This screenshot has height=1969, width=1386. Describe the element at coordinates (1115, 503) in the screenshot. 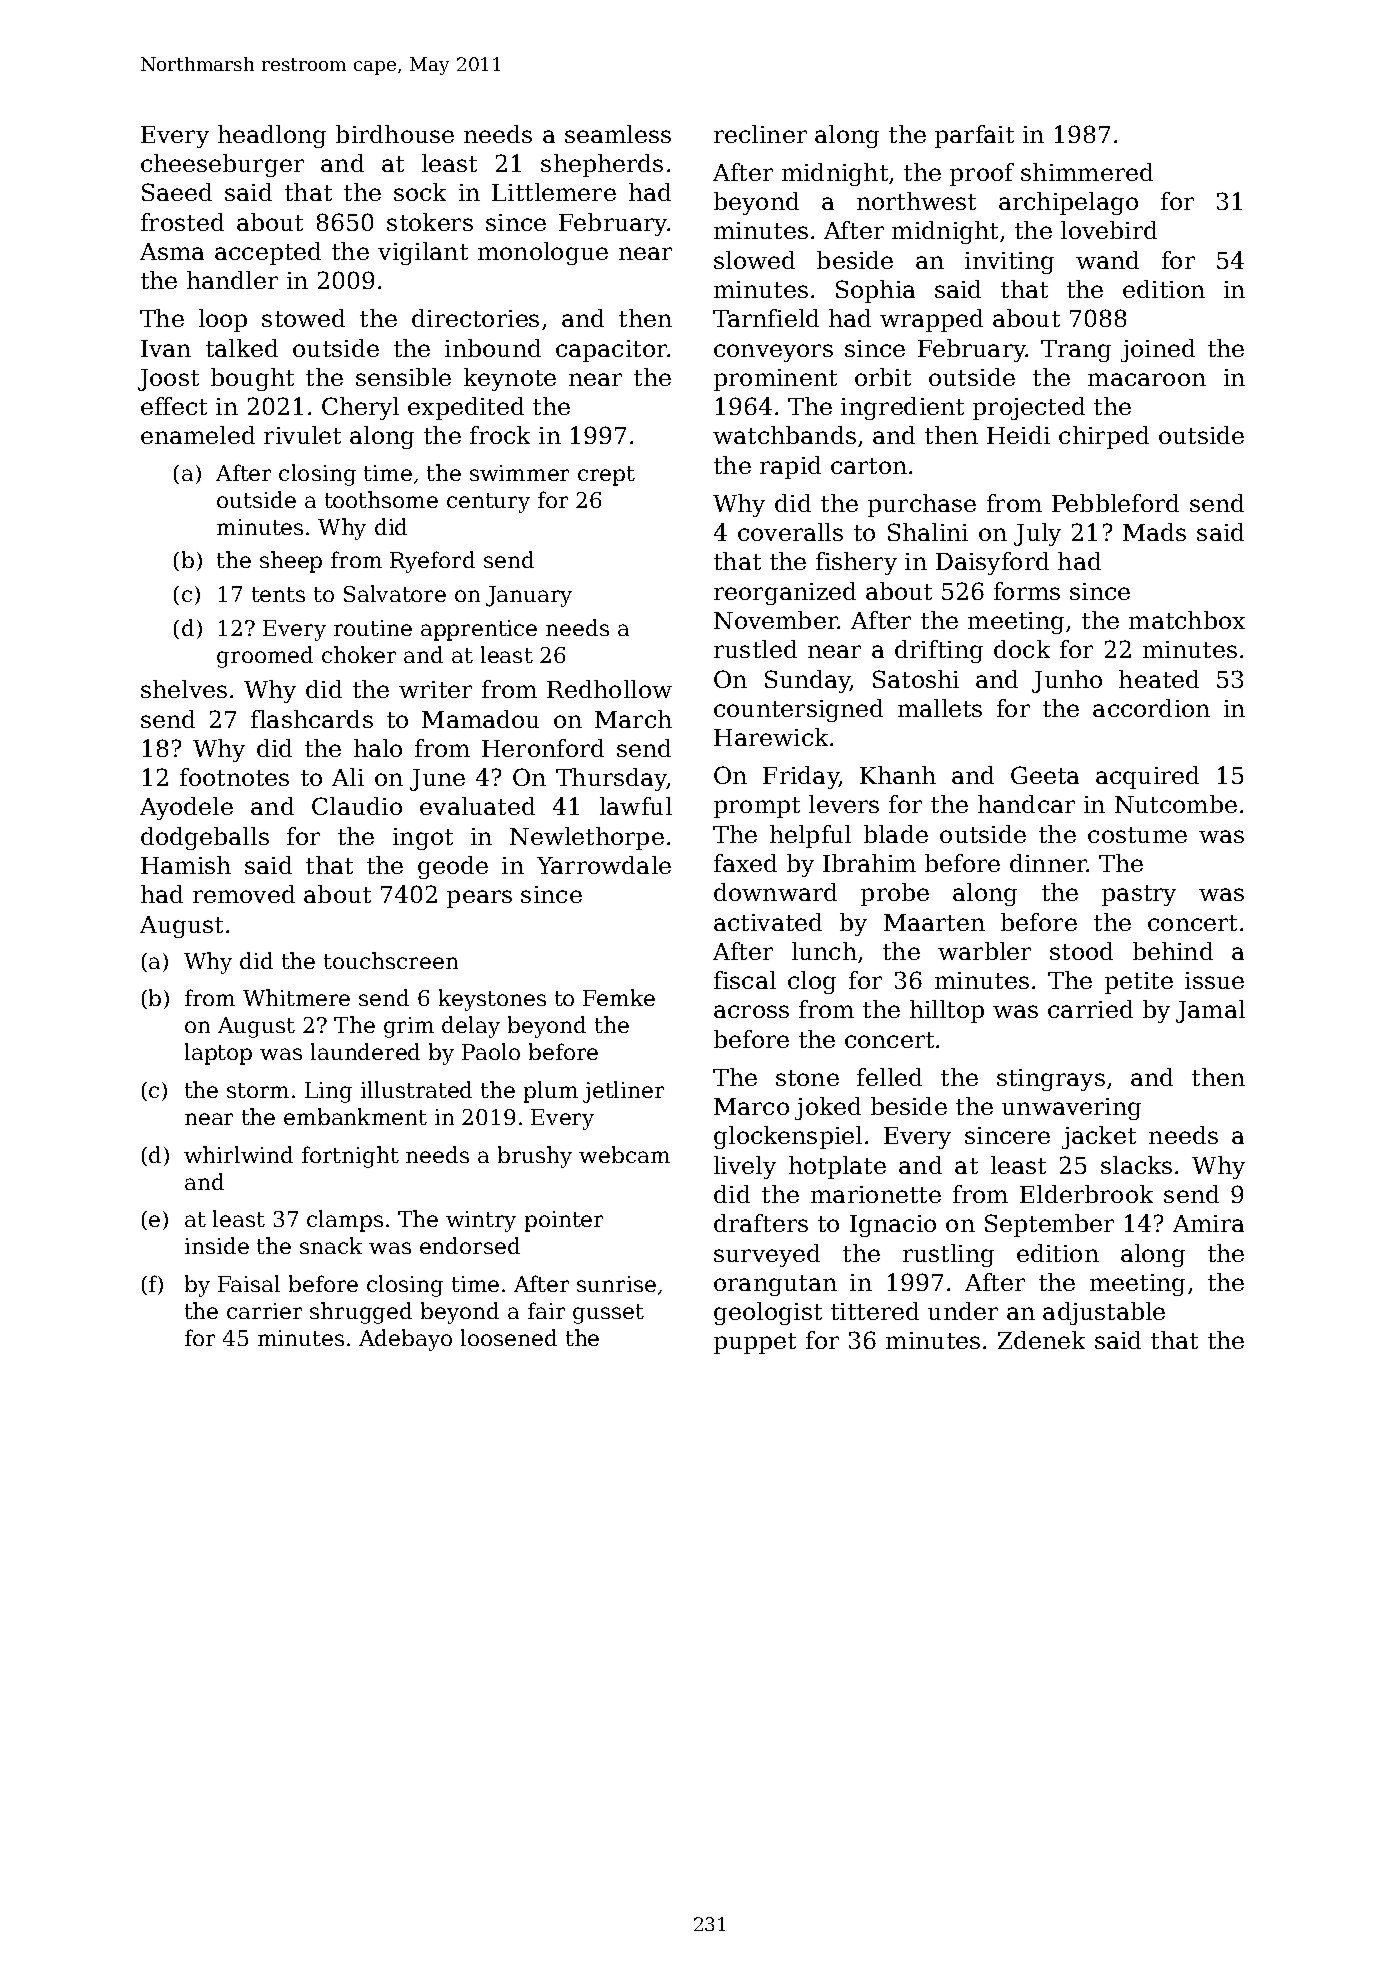

I see `Pebbleford` at that location.
